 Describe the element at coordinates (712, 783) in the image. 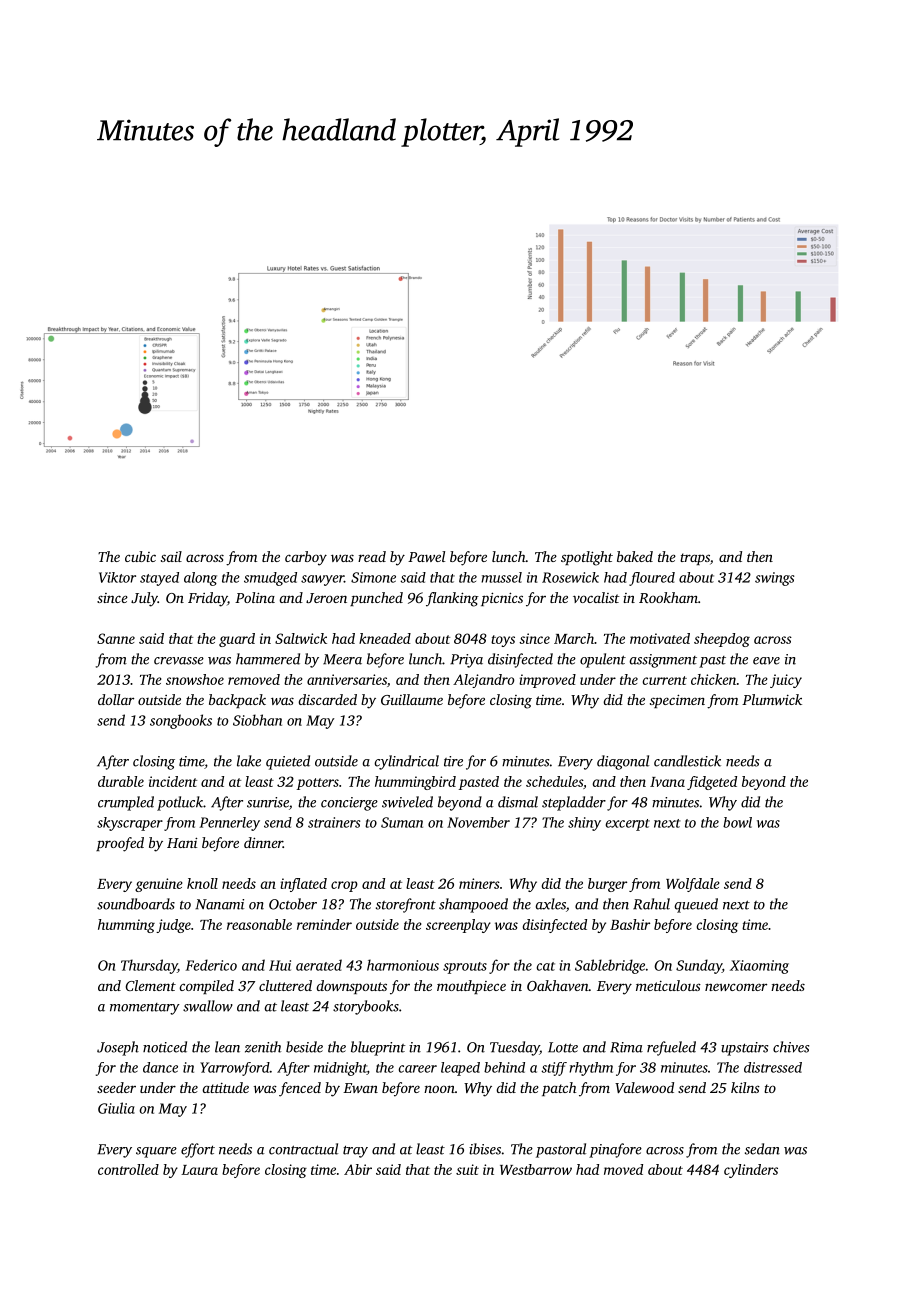

I see `fidgeted` at that location.
